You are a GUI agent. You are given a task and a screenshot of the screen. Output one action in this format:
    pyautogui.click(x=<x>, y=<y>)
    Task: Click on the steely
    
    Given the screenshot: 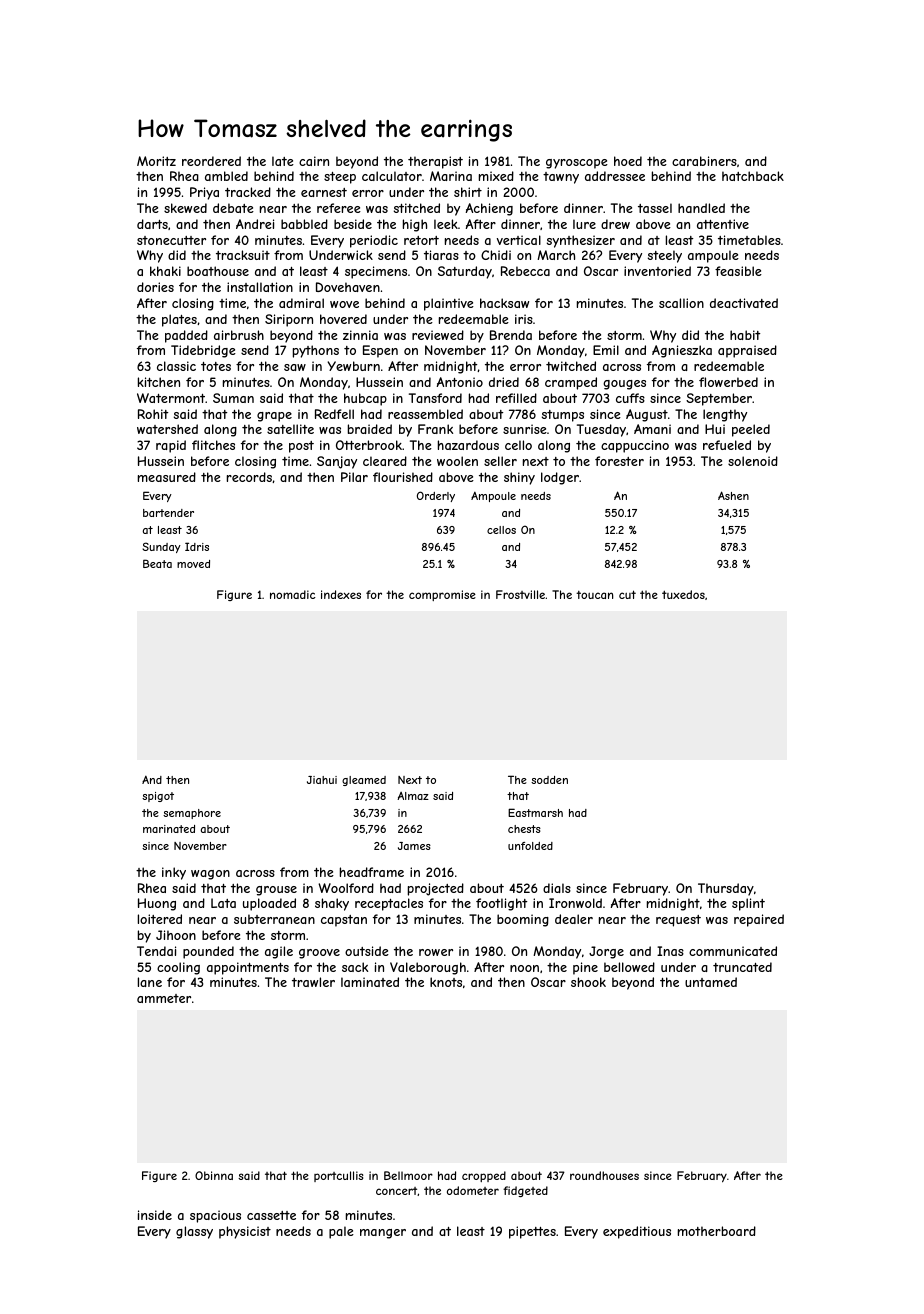 What is the action you would take?
    pyautogui.click(x=665, y=256)
